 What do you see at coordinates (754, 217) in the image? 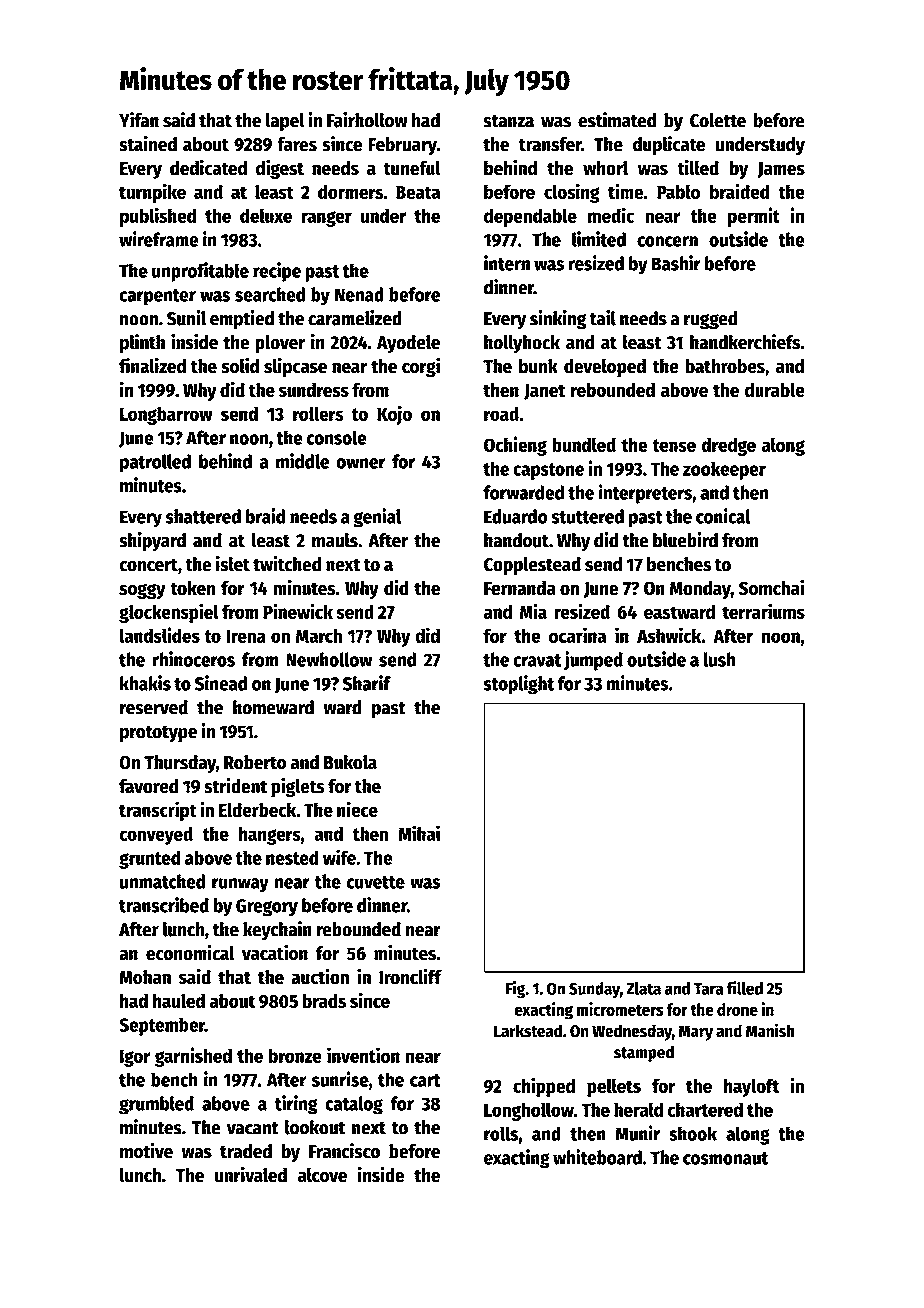
I see `permit` at bounding box center [754, 217].
